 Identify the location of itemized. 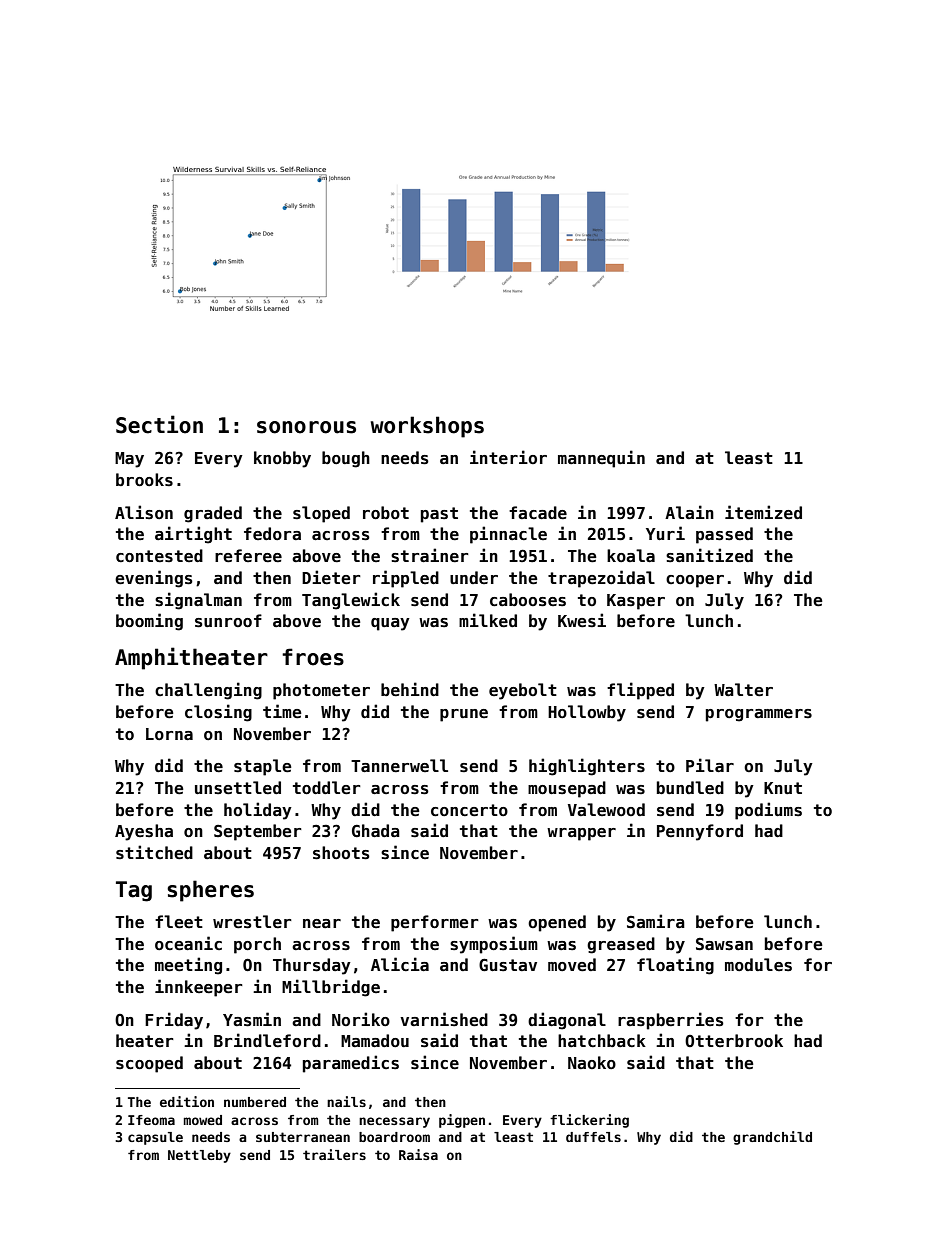
(763, 512).
